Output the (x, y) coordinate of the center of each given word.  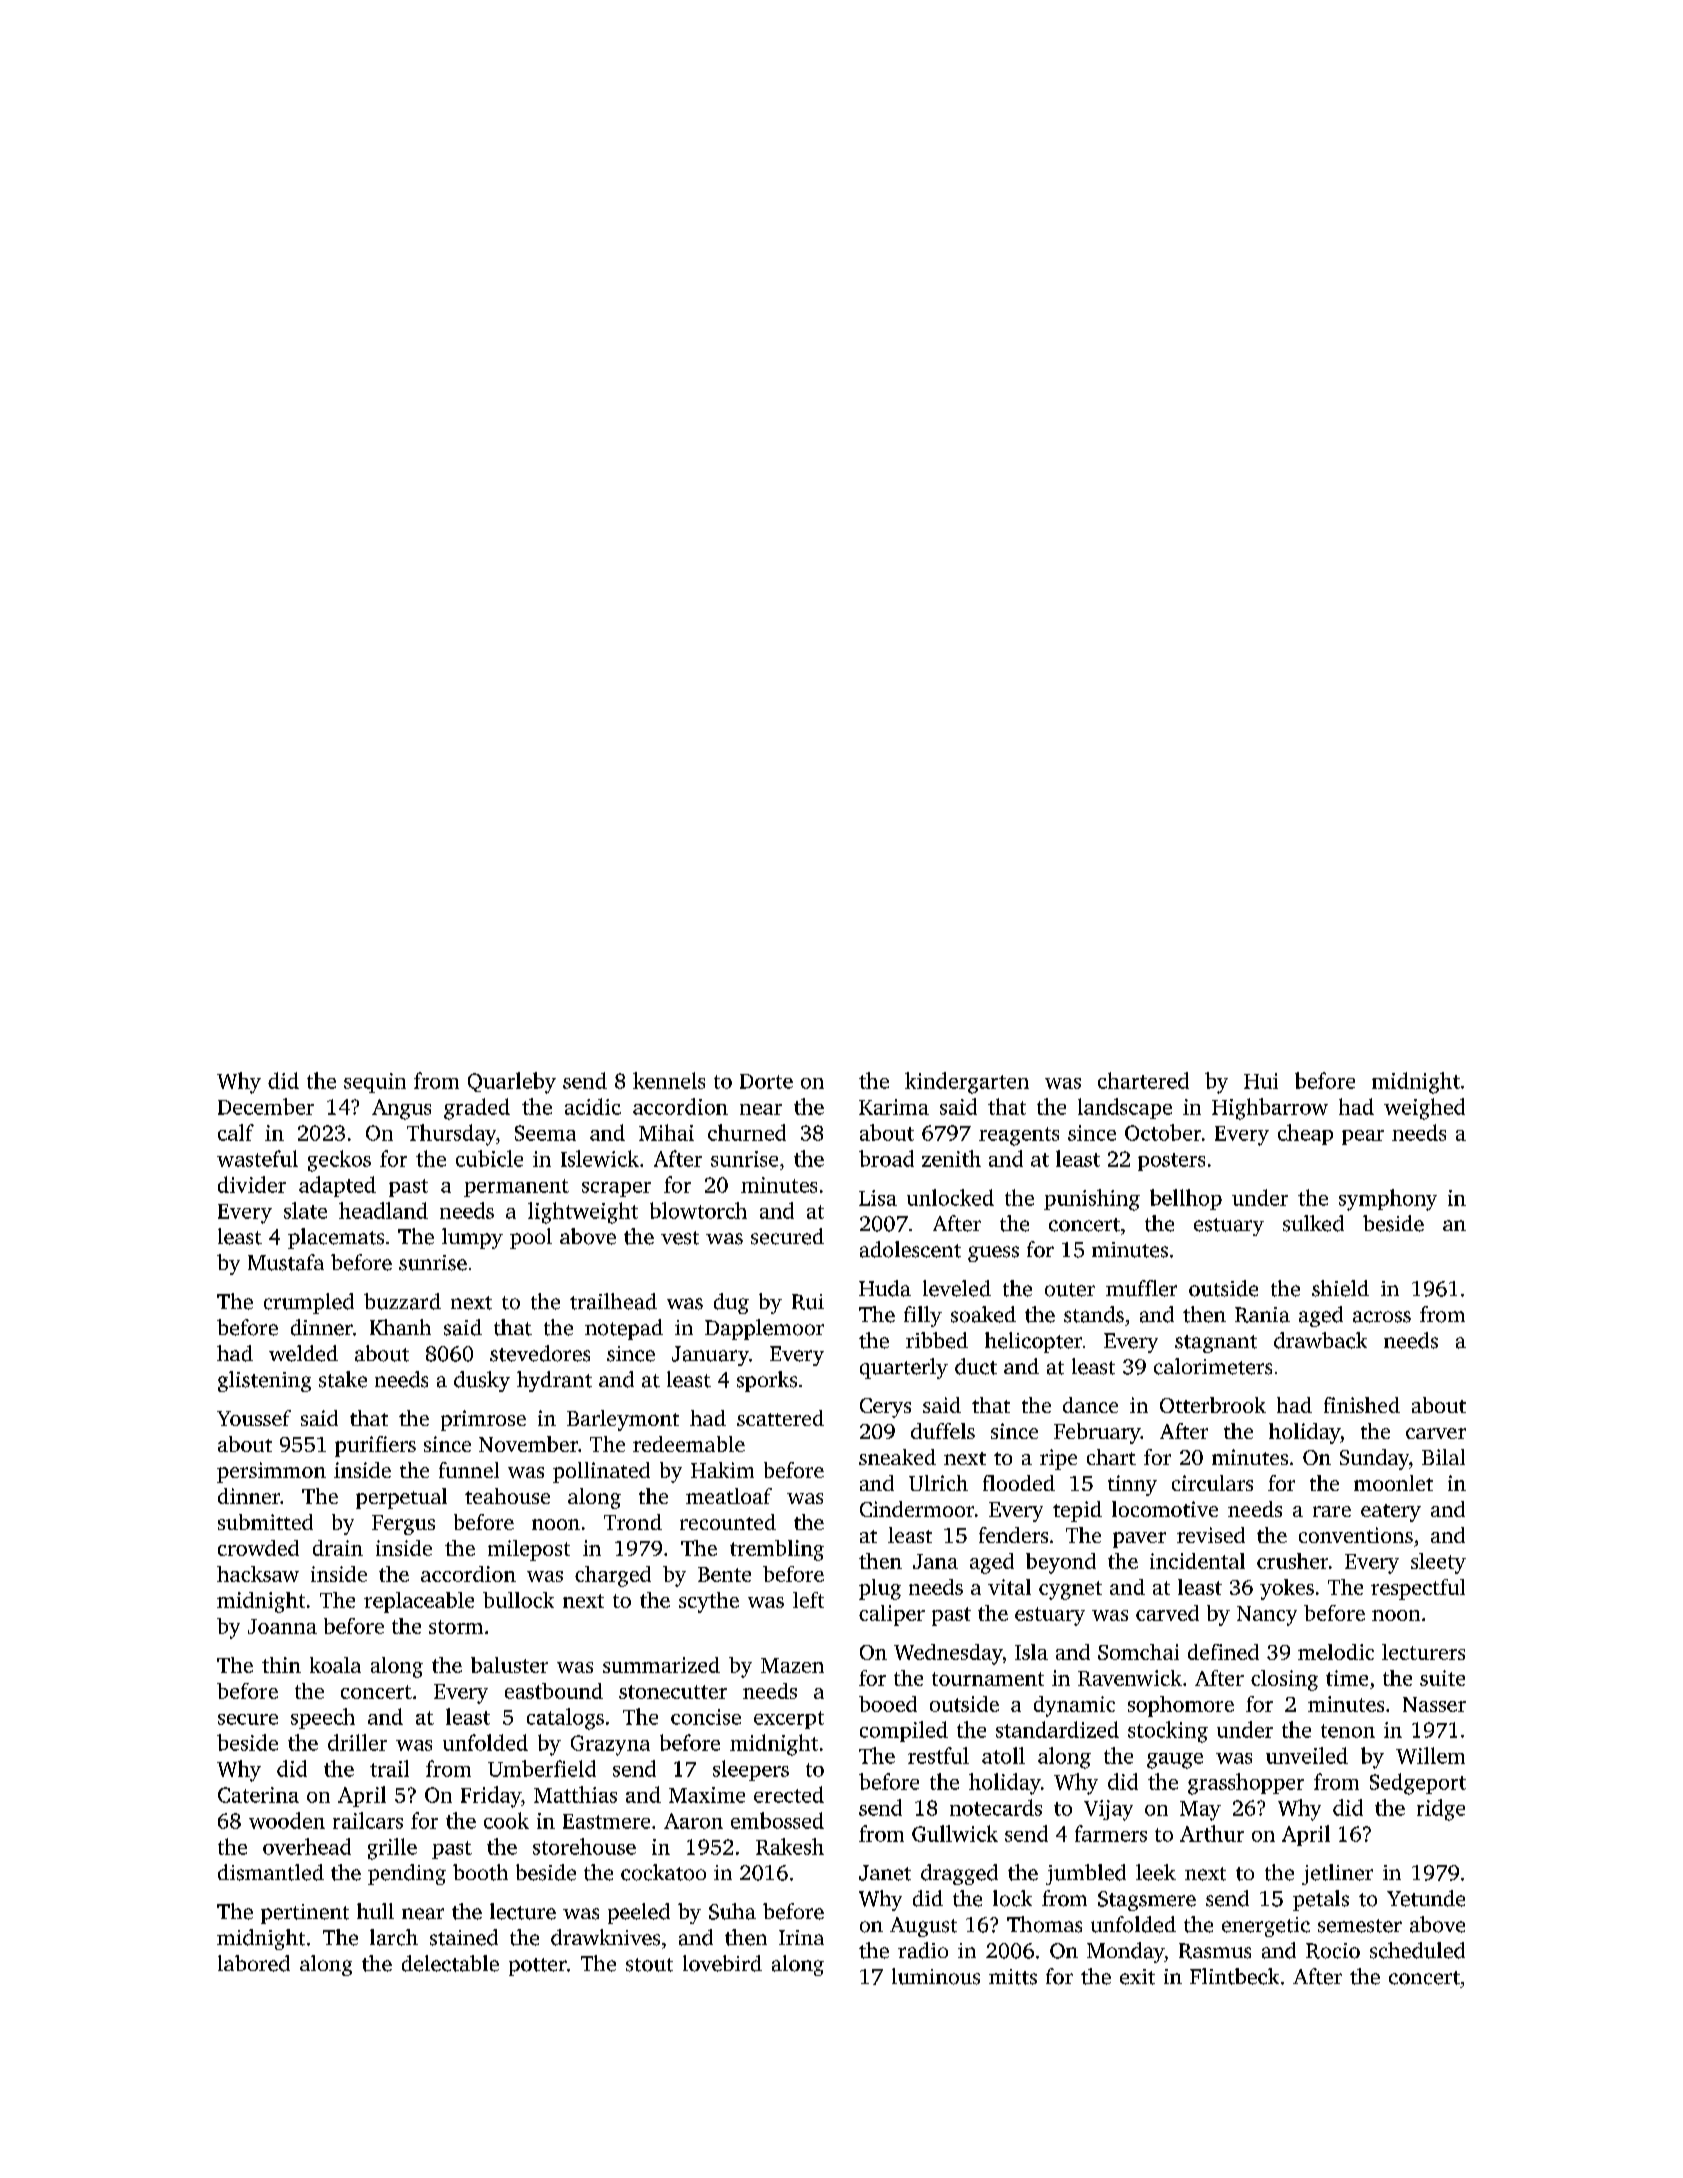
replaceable (419, 1602)
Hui (1261, 1081)
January (710, 1356)
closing (1284, 1680)
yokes (1287, 1589)
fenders (1013, 1535)
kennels (669, 1080)
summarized (661, 1665)
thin (281, 1665)
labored (254, 1963)
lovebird (722, 1963)
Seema (545, 1133)
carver (1436, 1433)
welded (303, 1353)
